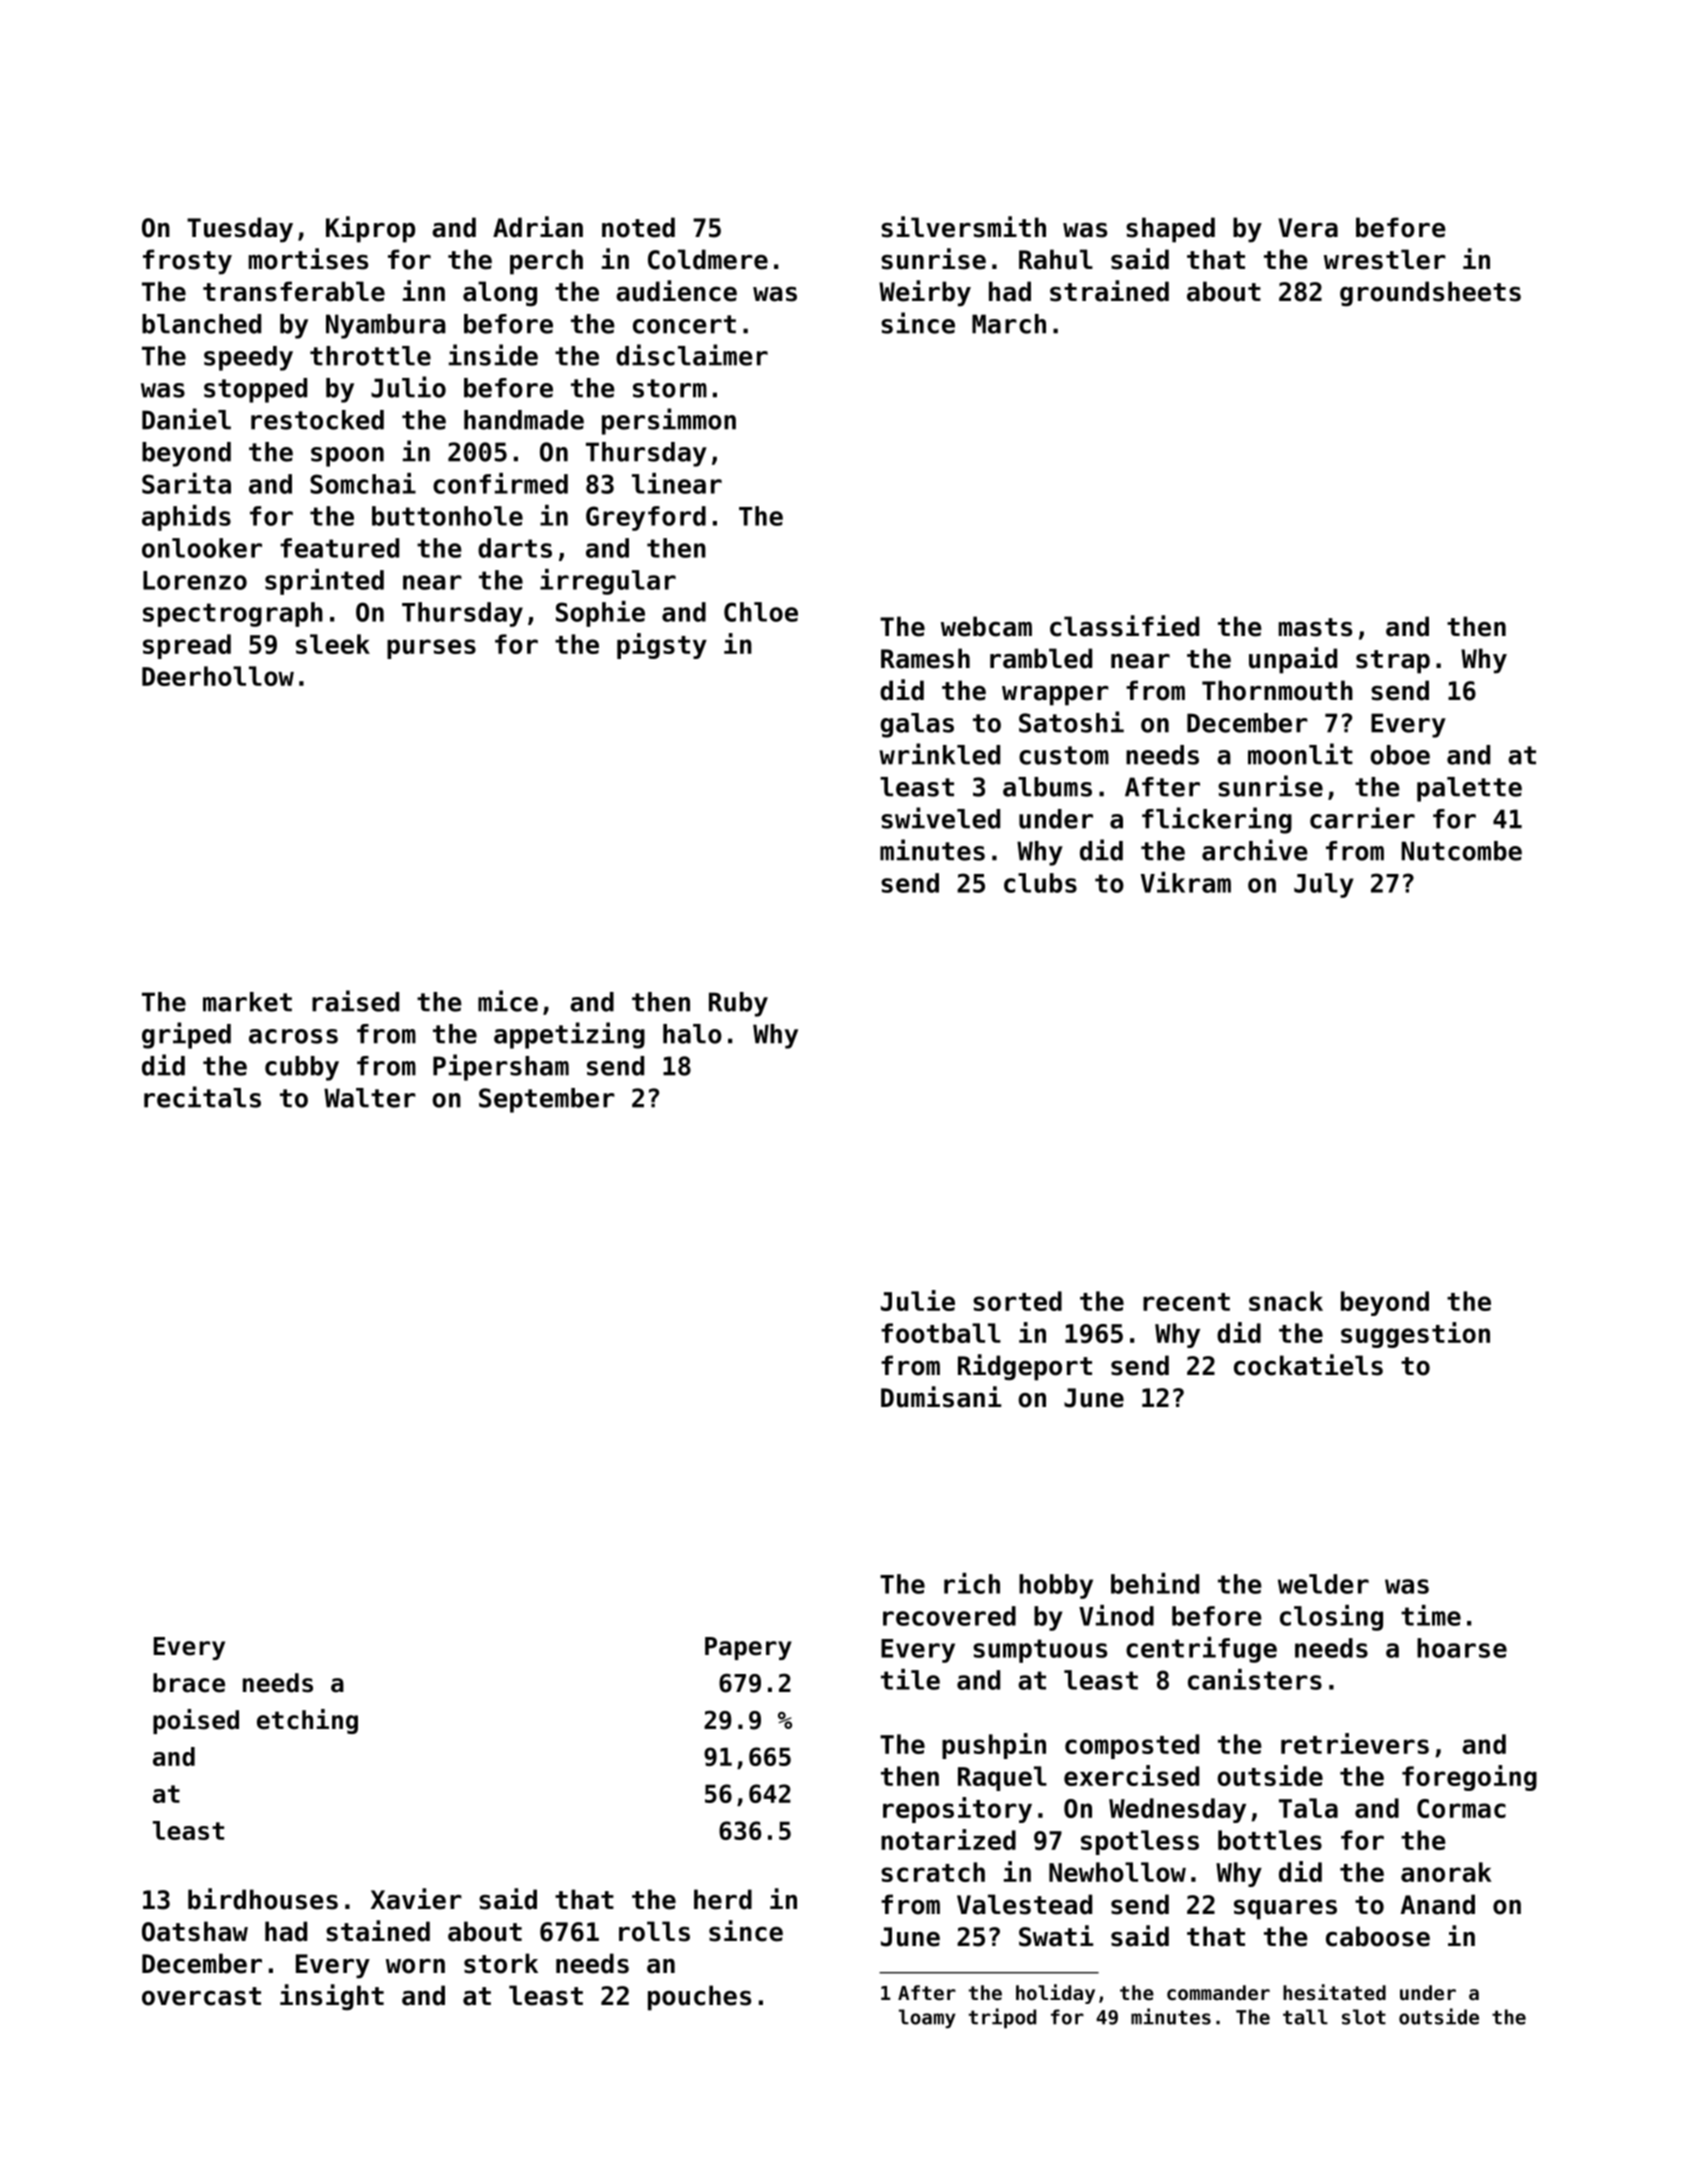  I want to click on Julie, so click(918, 1300).
